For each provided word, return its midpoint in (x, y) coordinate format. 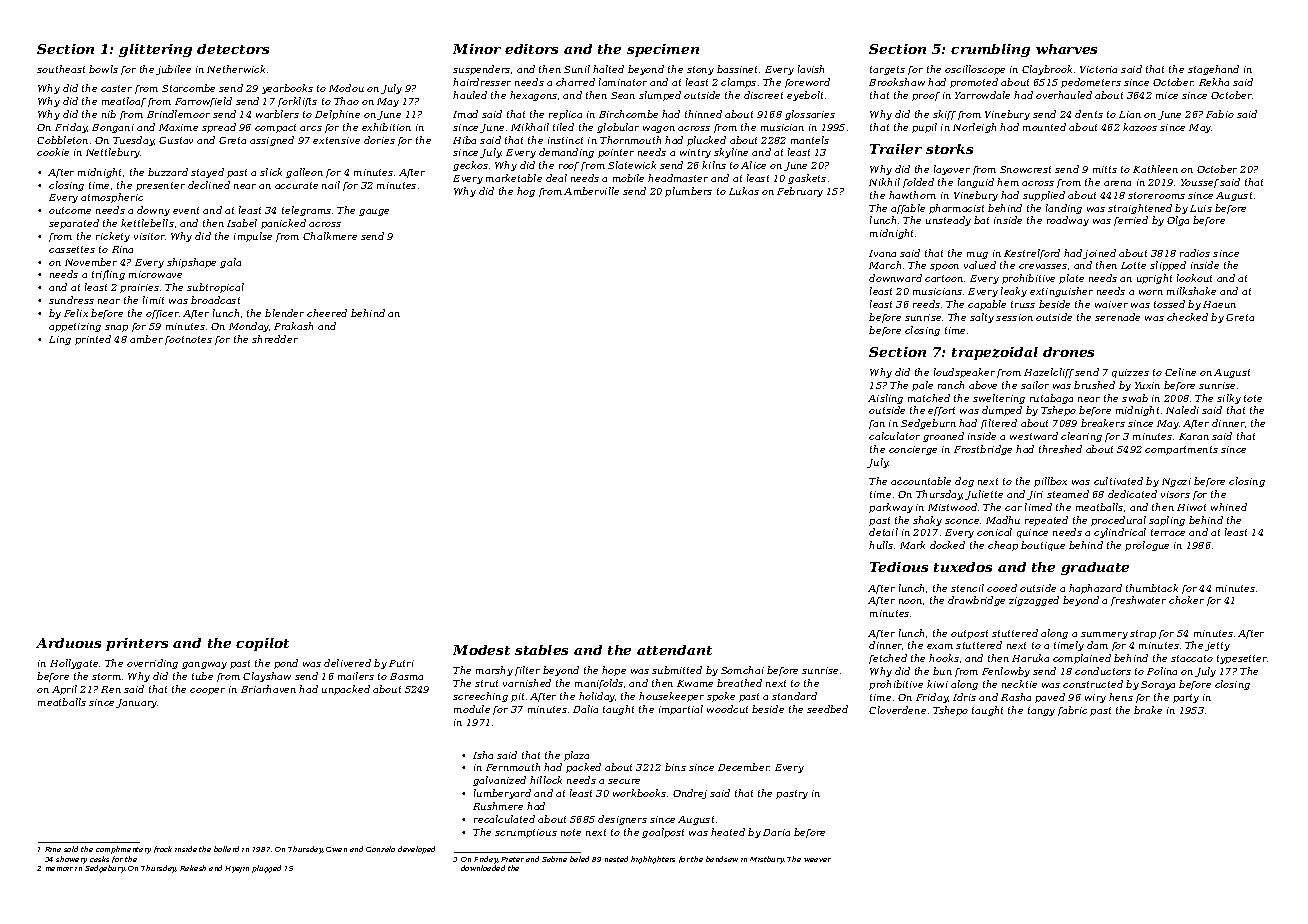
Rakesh (193, 868)
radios (1195, 253)
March (885, 265)
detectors (233, 49)
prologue (1147, 546)
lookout (1194, 278)
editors (531, 49)
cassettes (72, 249)
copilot (262, 644)
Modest (481, 650)
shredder (275, 339)
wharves (1066, 49)
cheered (327, 313)
